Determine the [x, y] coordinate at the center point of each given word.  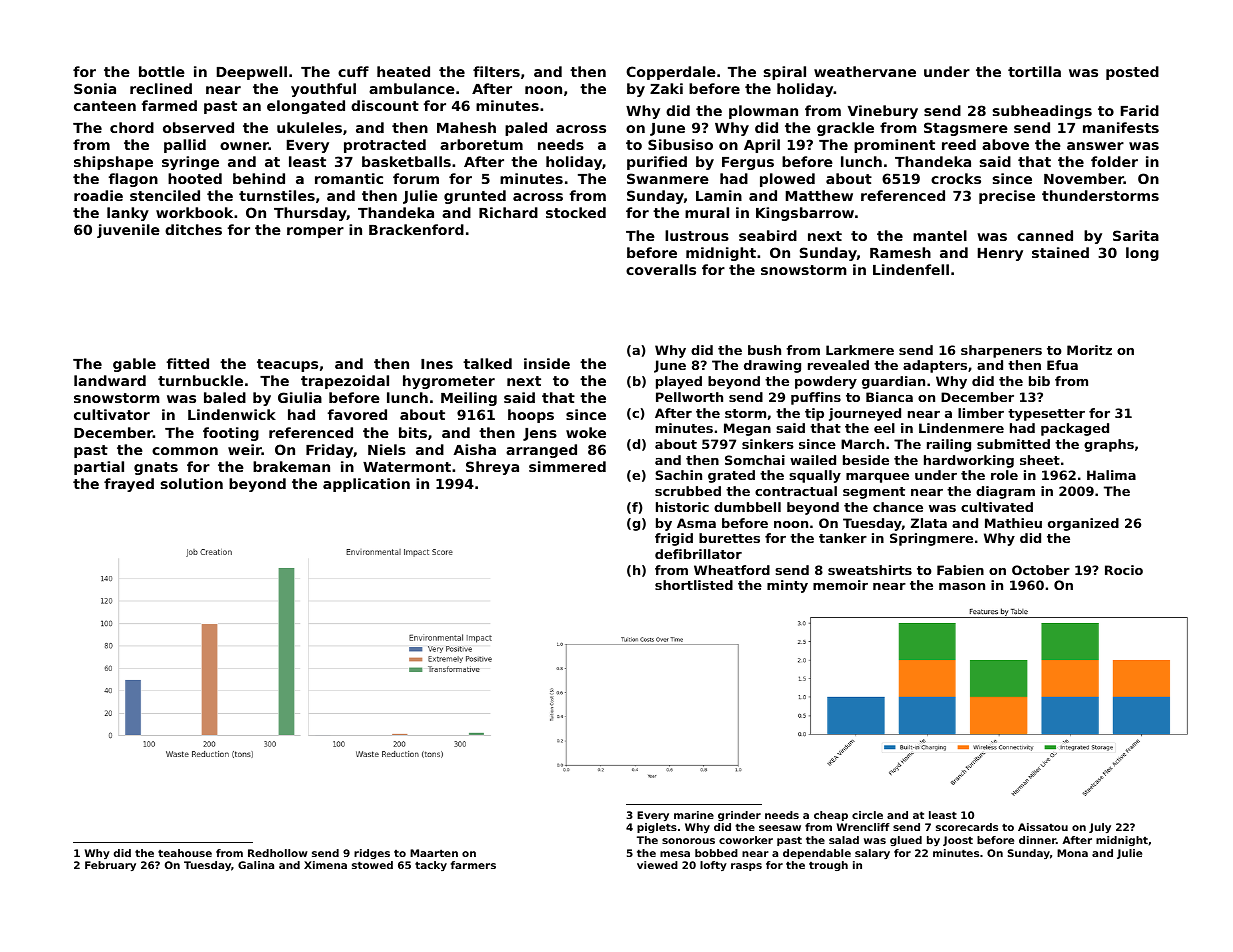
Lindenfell [911, 269]
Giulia [300, 397]
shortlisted [694, 585]
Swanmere [668, 178]
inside [547, 363]
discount [385, 105]
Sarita [1136, 235]
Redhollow [278, 853]
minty [787, 586]
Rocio [1124, 570]
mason [962, 586]
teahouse [185, 853]
